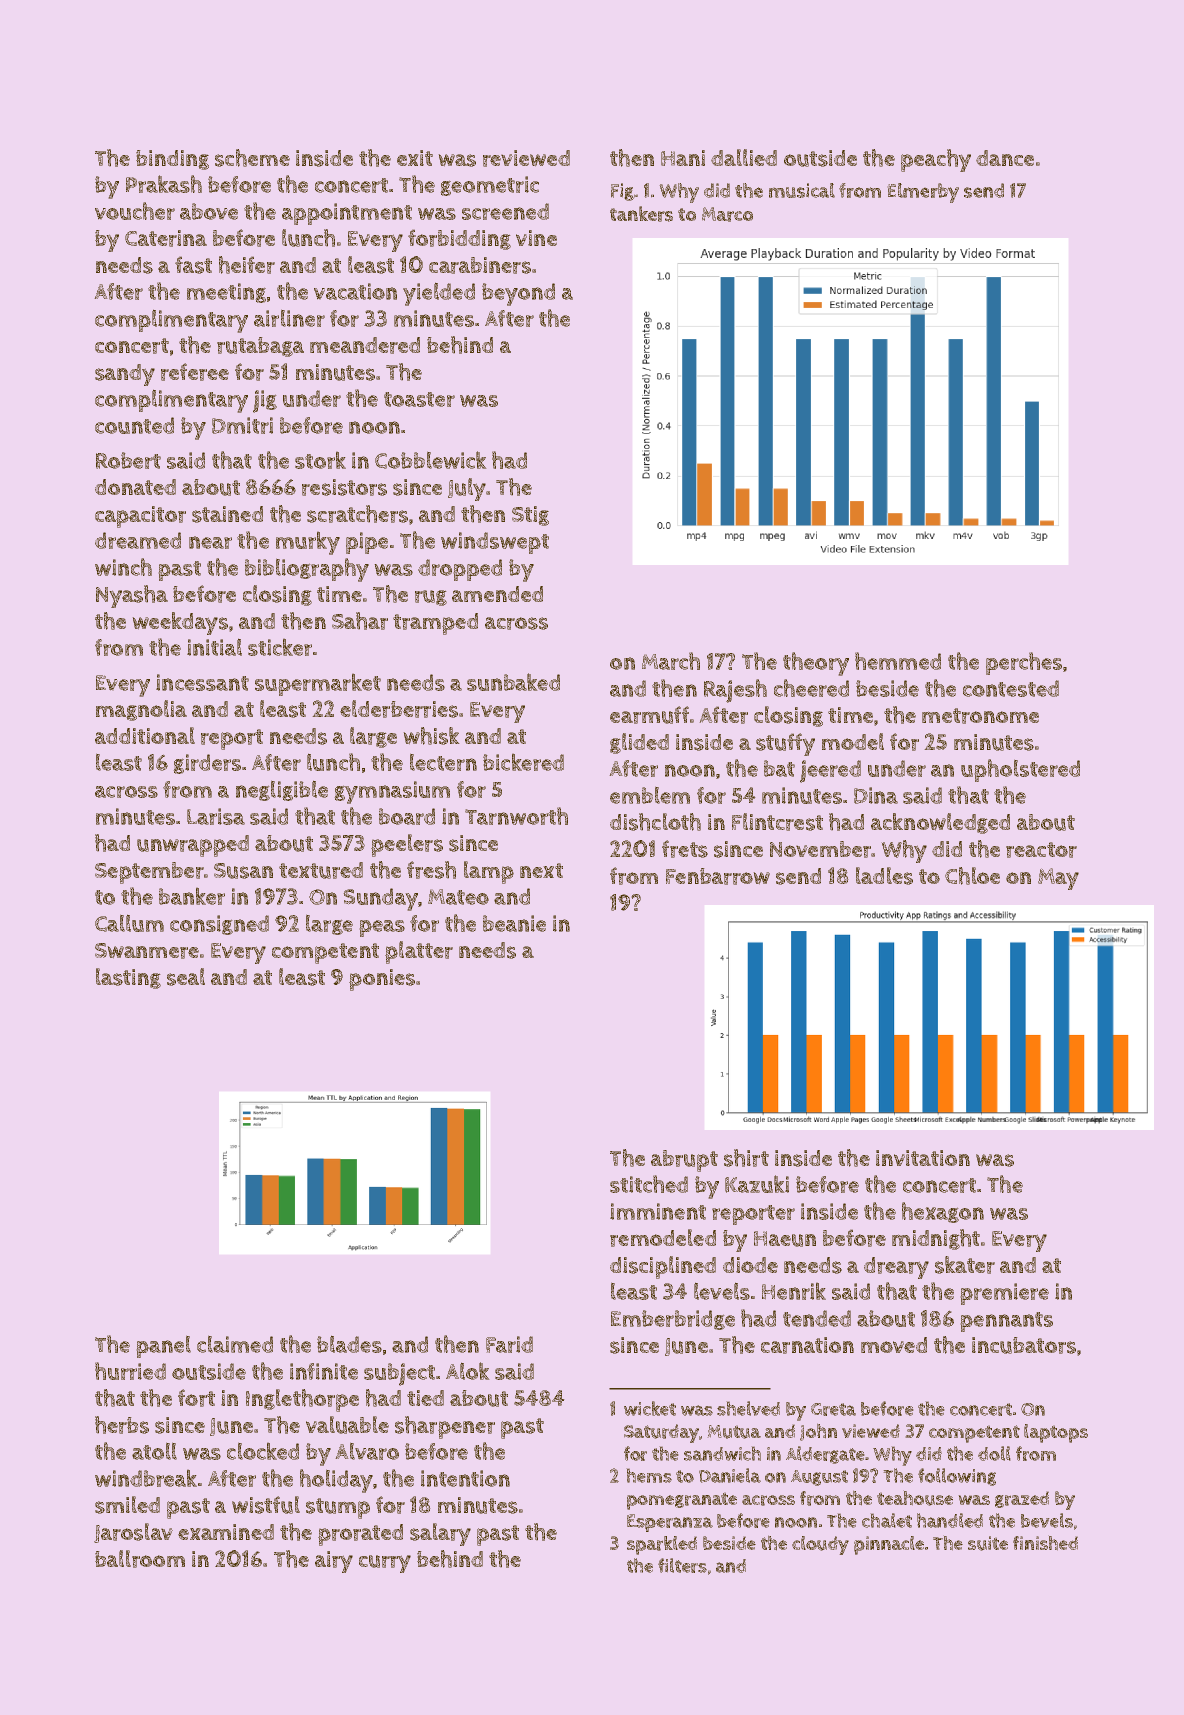 Image resolution: width=1184 pixels, height=1715 pixels. What do you see at coordinates (334, 1562) in the image?
I see `airy` at bounding box center [334, 1562].
